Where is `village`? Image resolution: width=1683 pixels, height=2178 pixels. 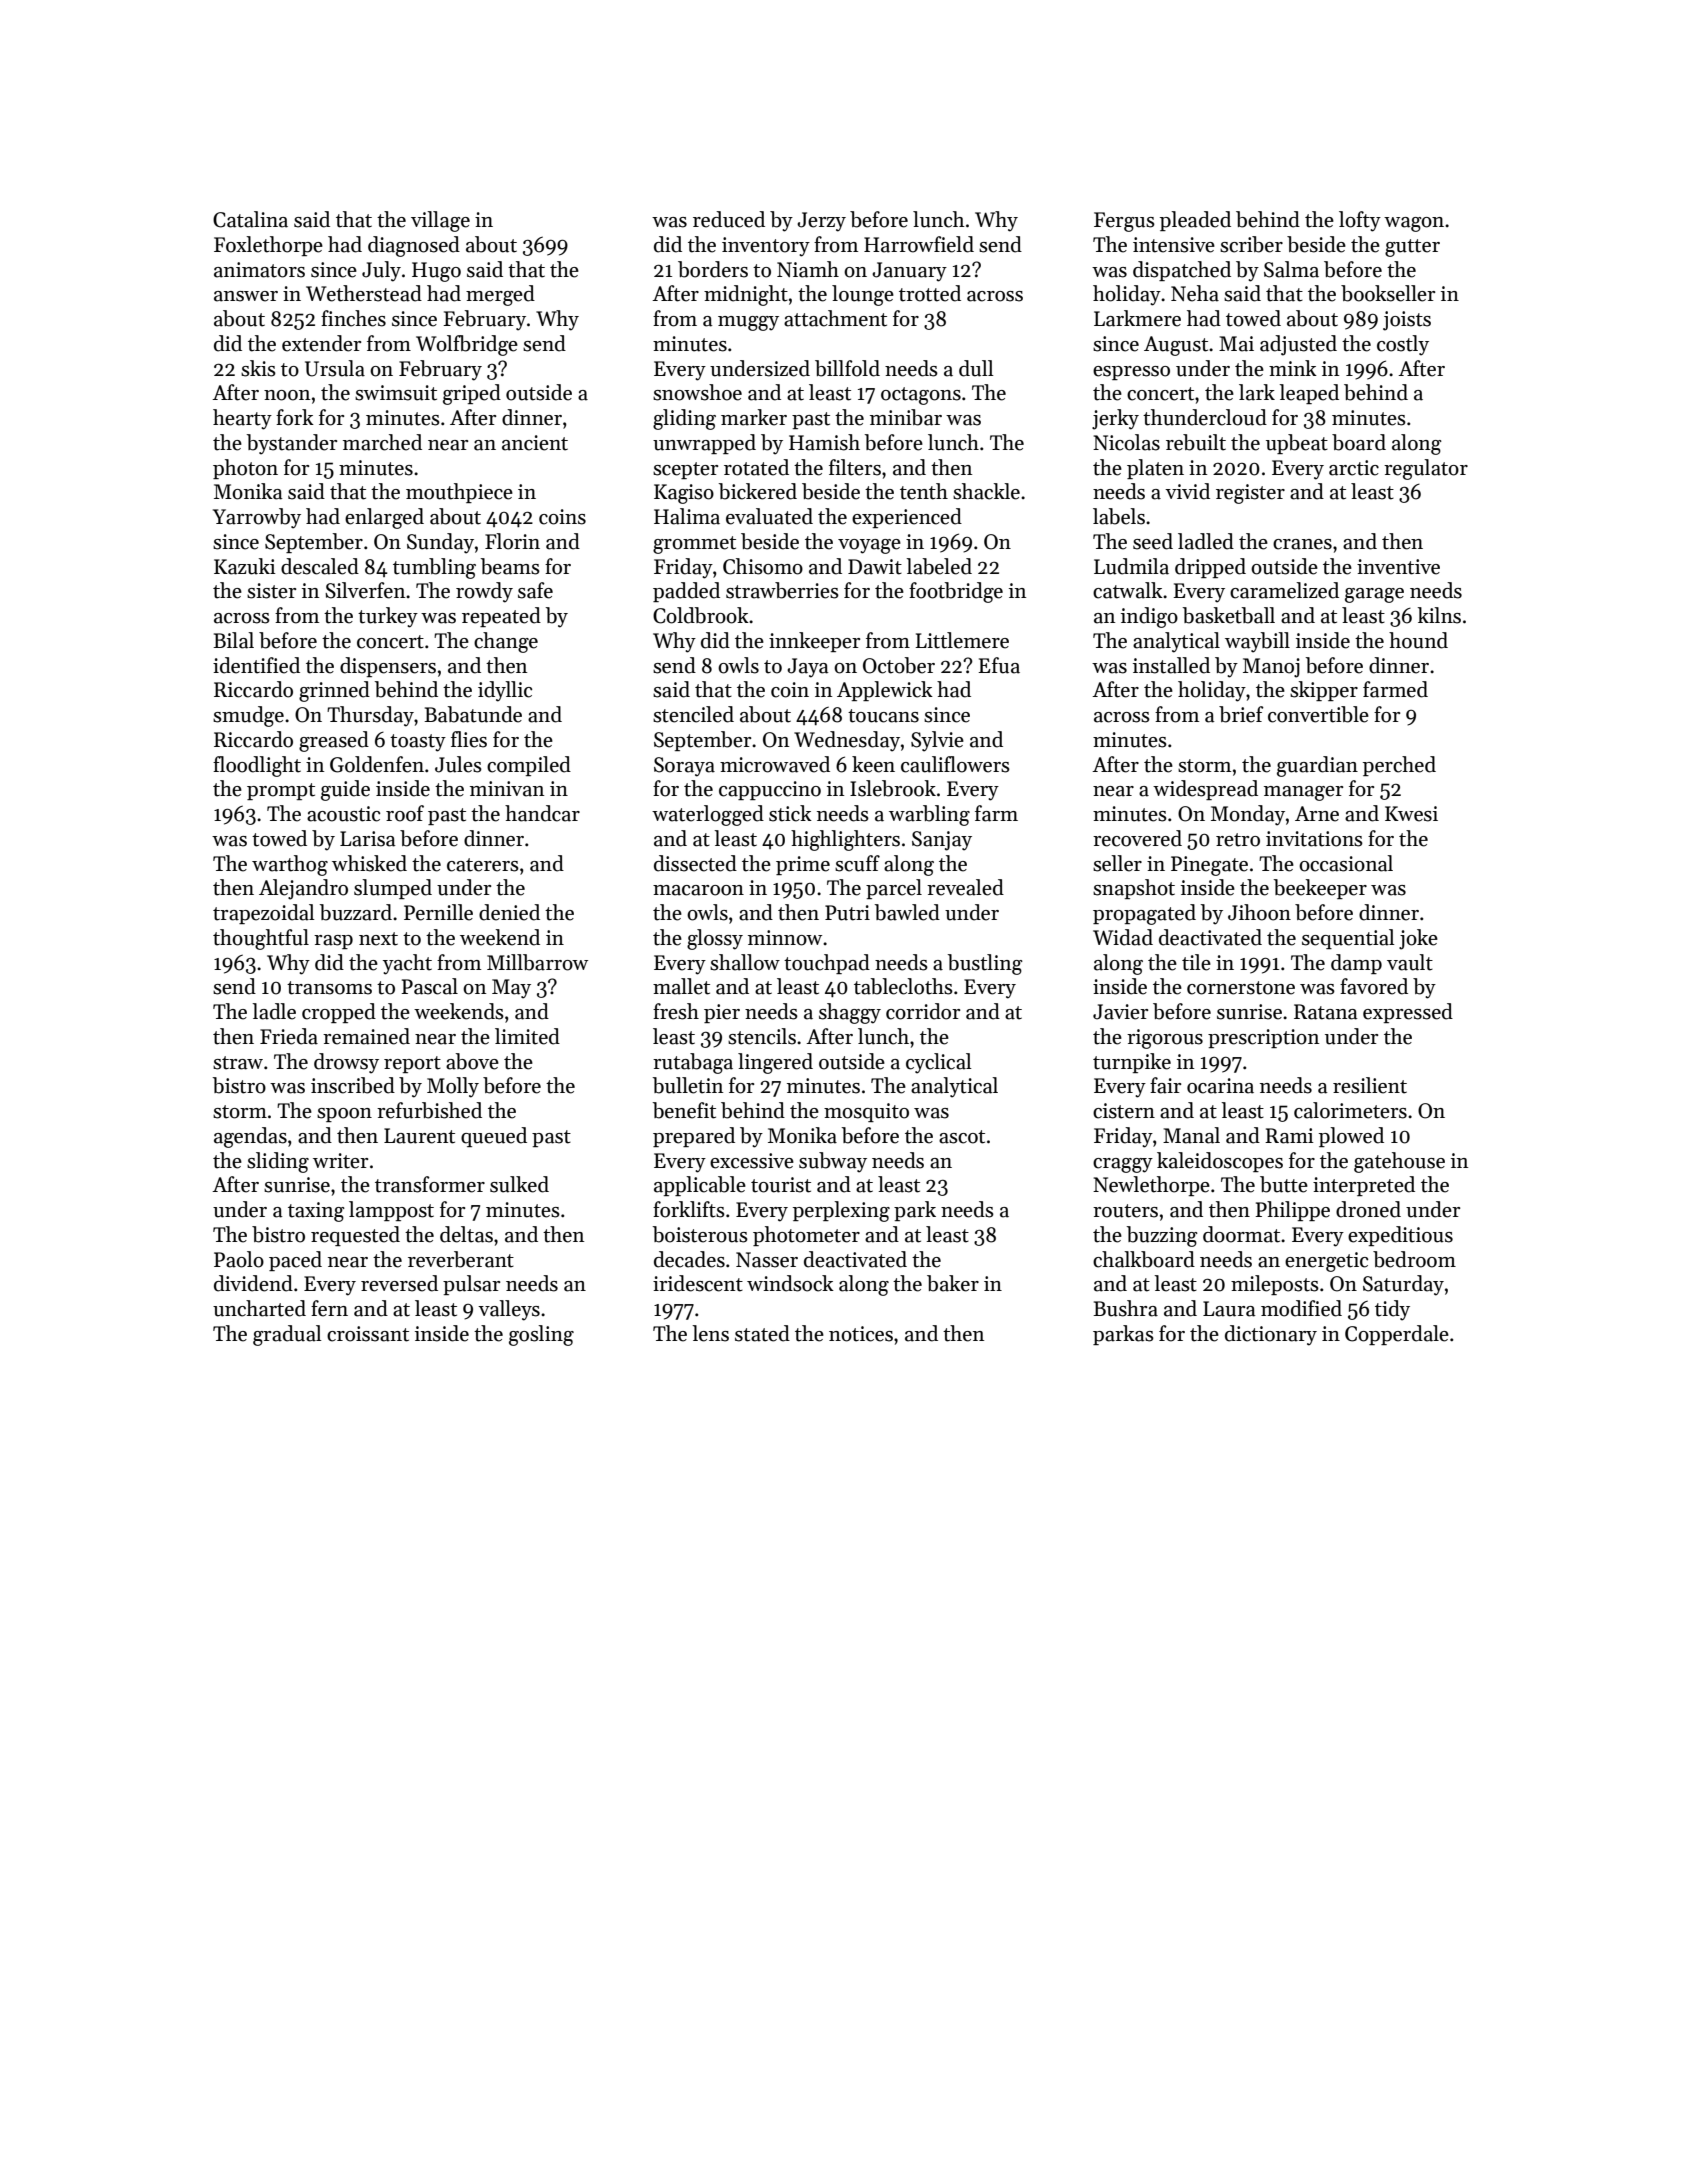 village is located at coordinates (440, 221).
